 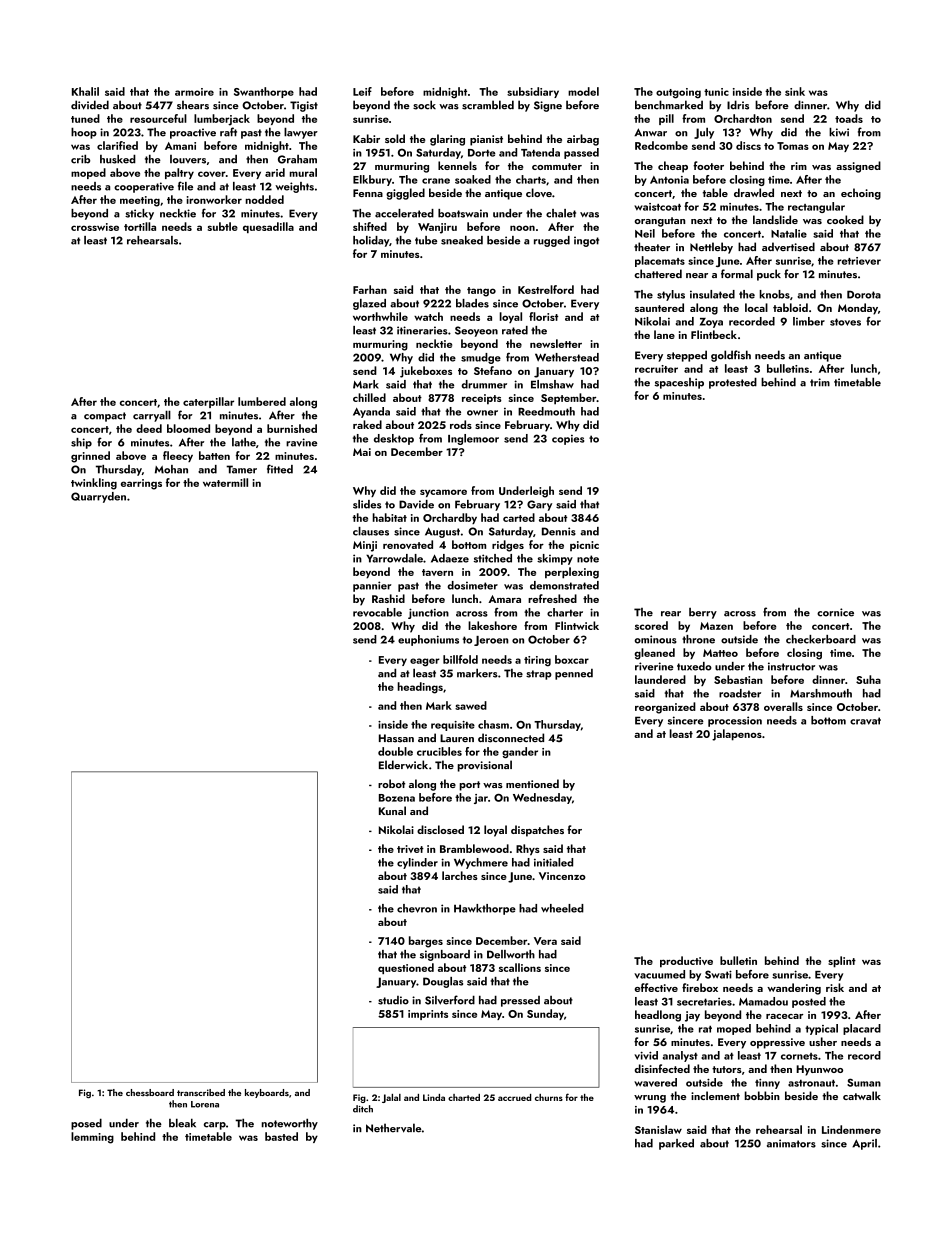 What do you see at coordinates (845, 322) in the screenshot?
I see `stoves` at bounding box center [845, 322].
